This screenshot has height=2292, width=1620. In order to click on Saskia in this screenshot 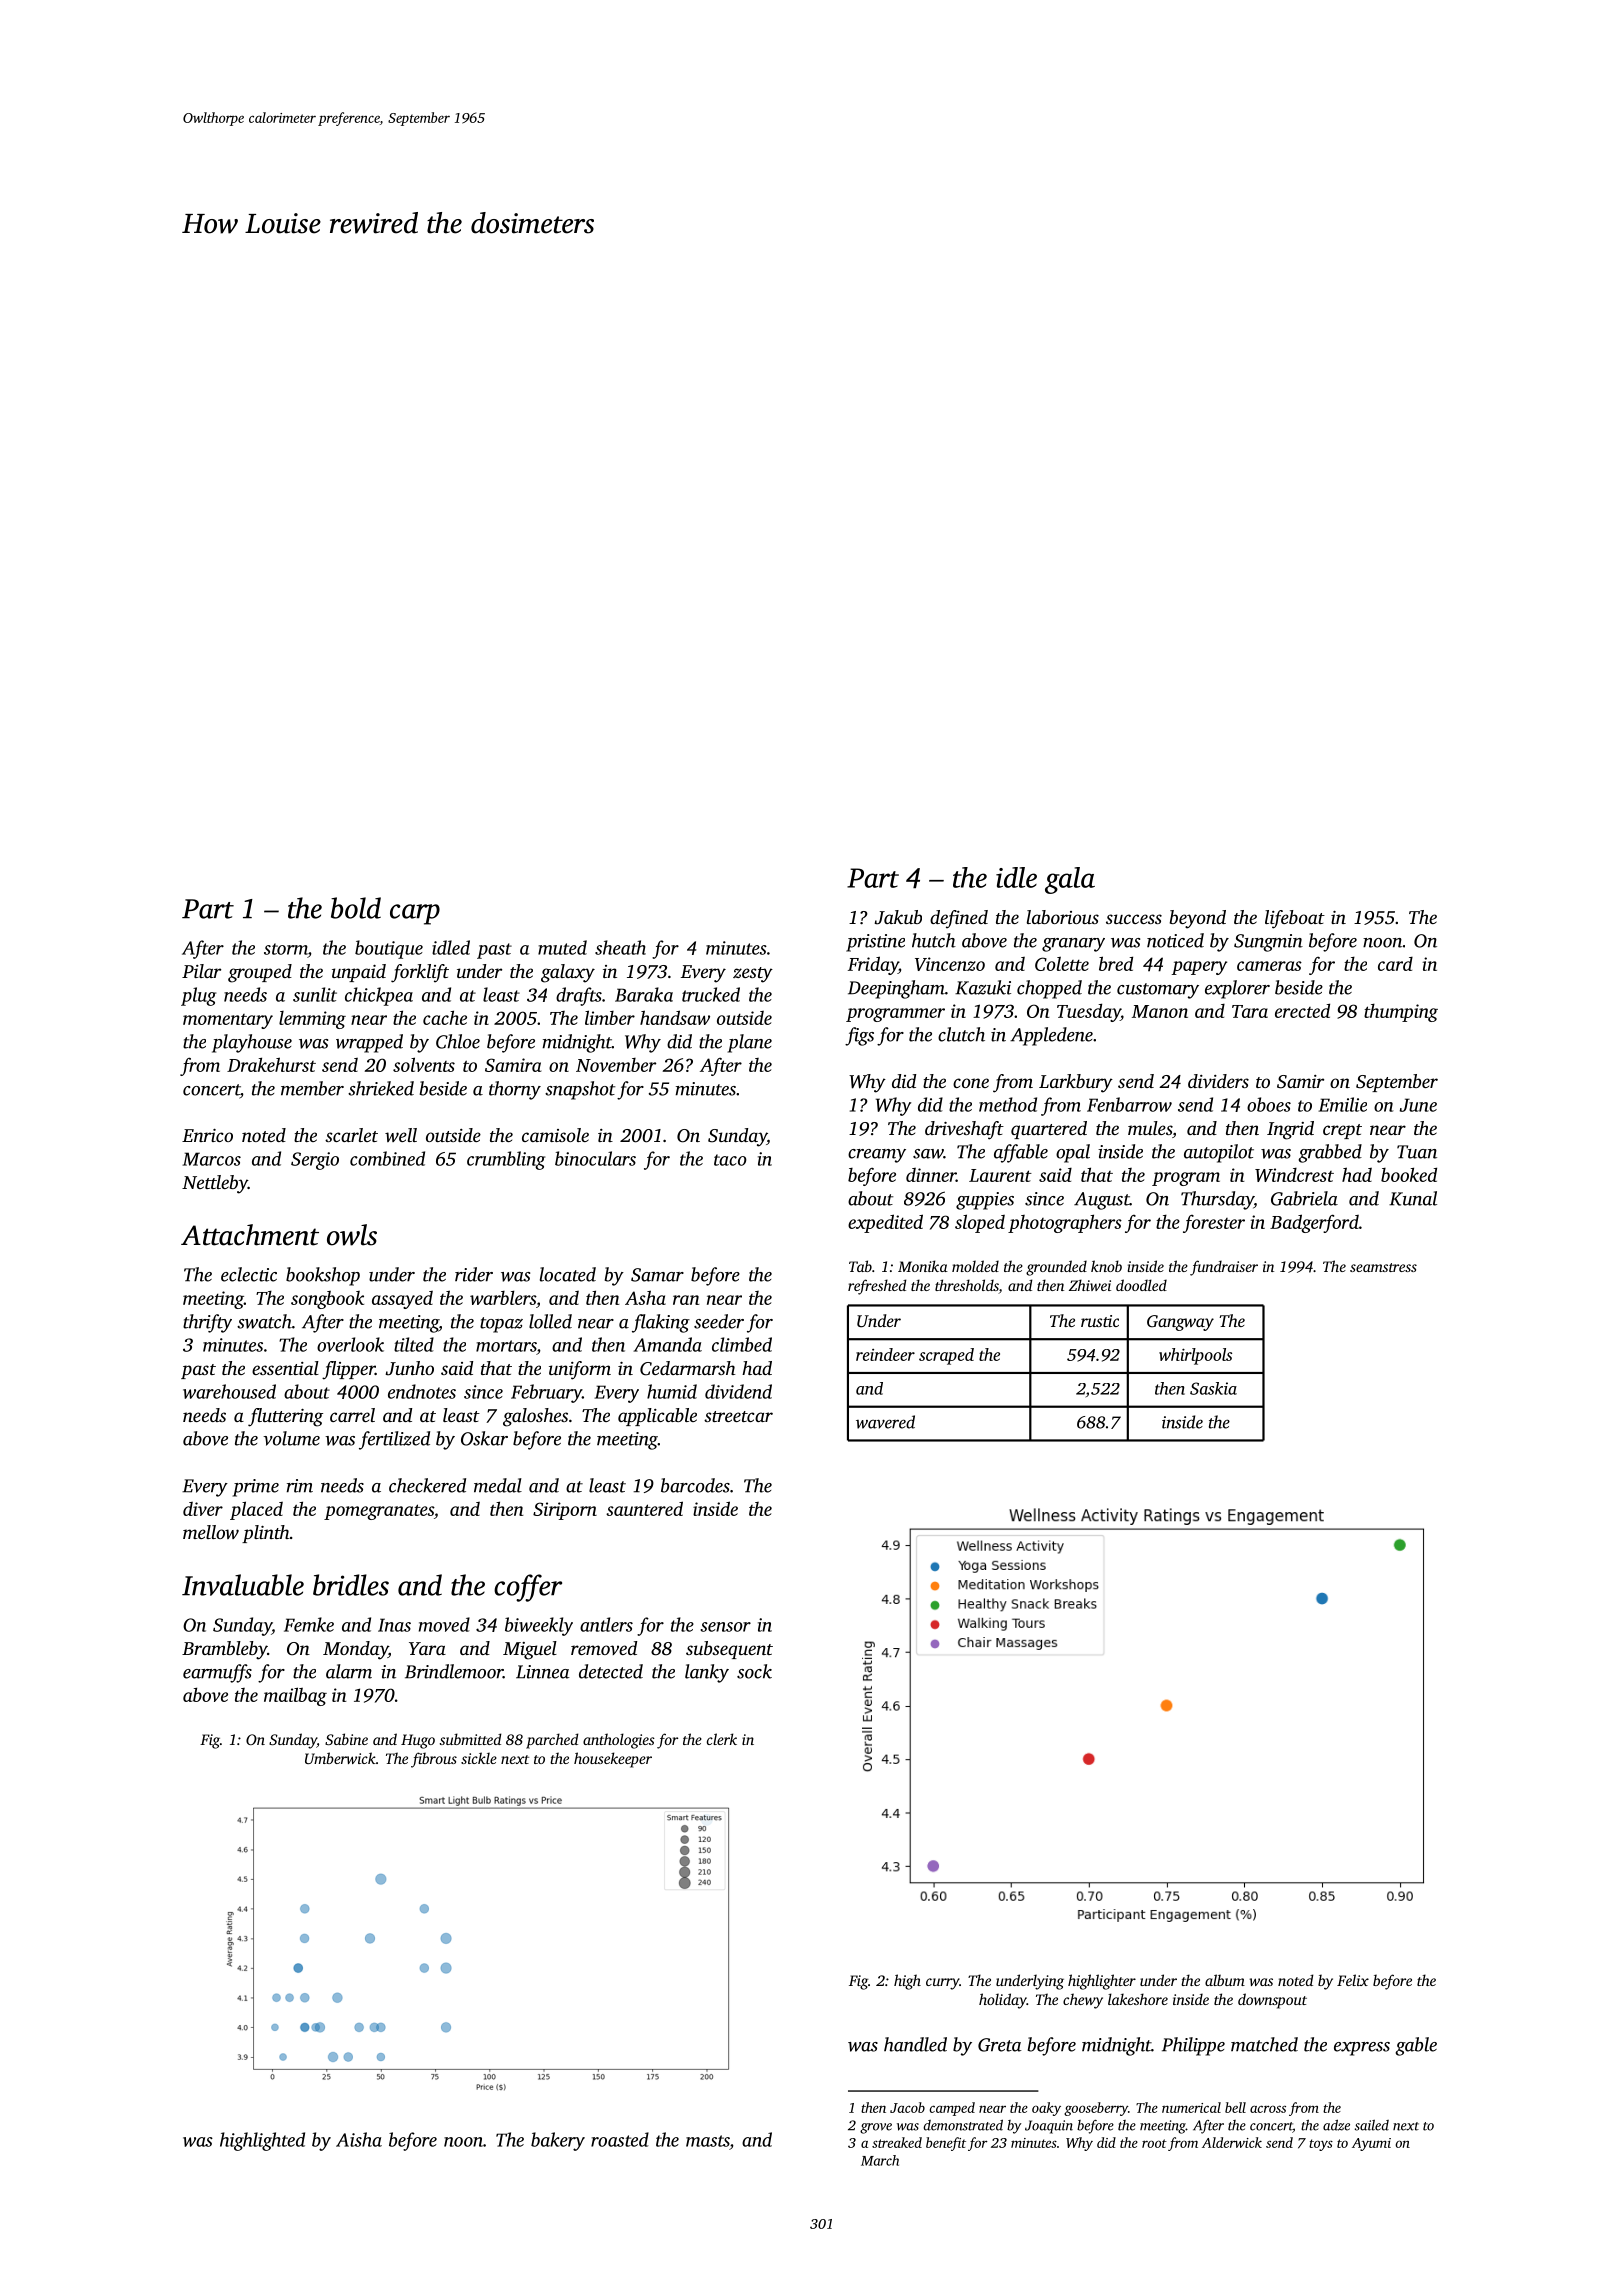, I will do `click(1213, 1388)`.
